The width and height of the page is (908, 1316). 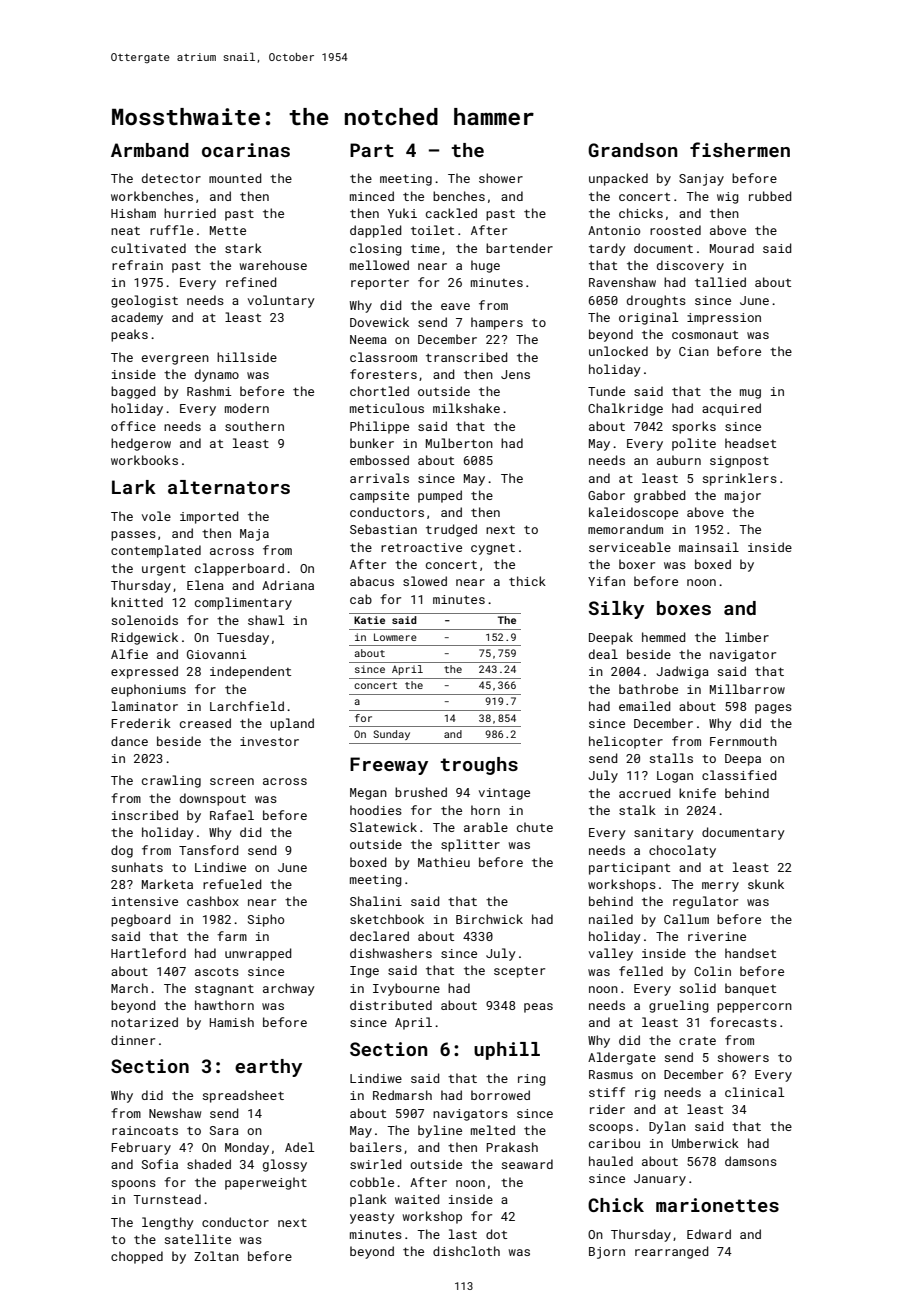 I want to click on original, so click(x=649, y=318).
